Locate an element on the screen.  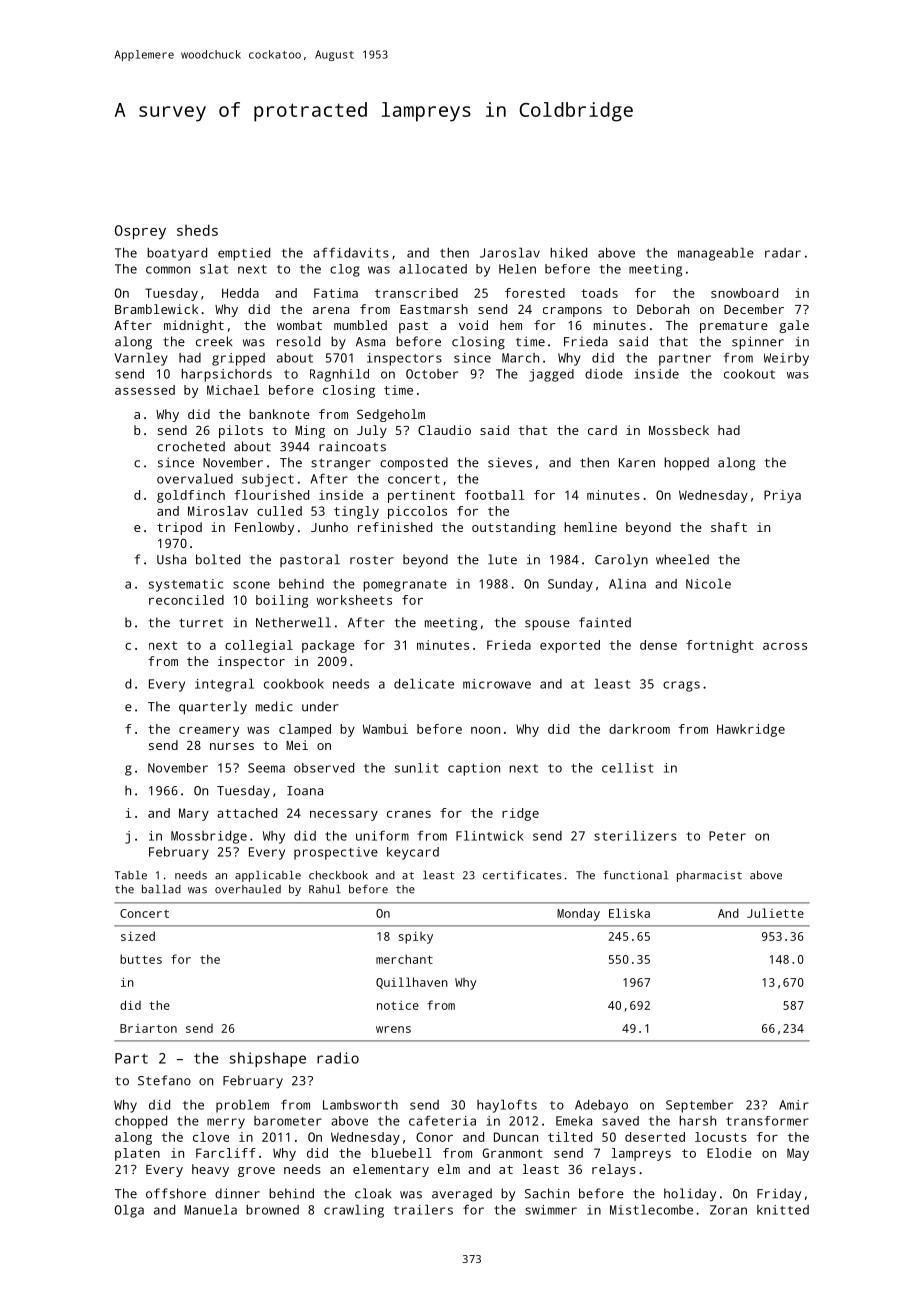
buttes is located at coordinates (141, 959).
